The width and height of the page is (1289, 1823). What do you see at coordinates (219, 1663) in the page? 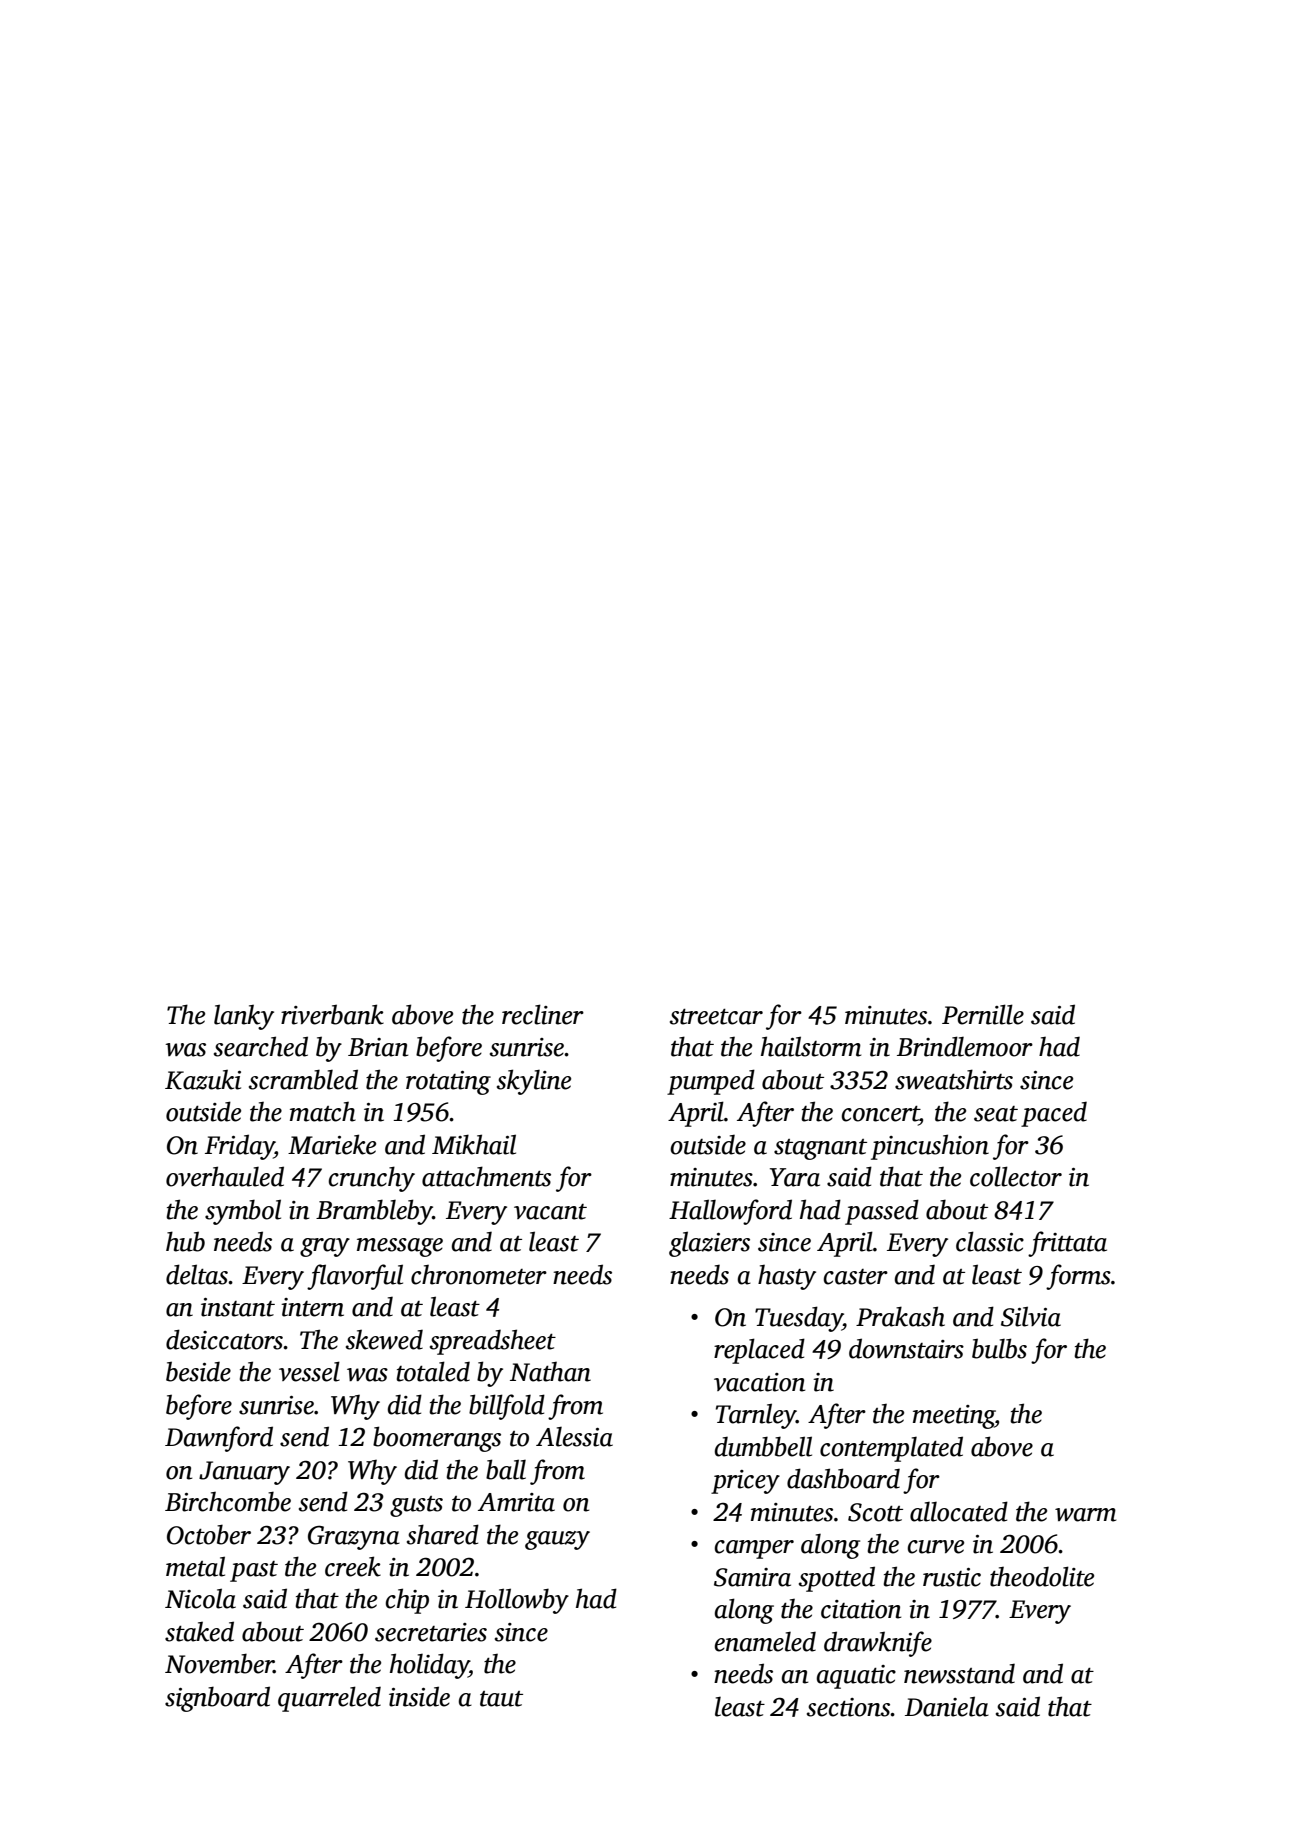
I see `November` at bounding box center [219, 1663].
